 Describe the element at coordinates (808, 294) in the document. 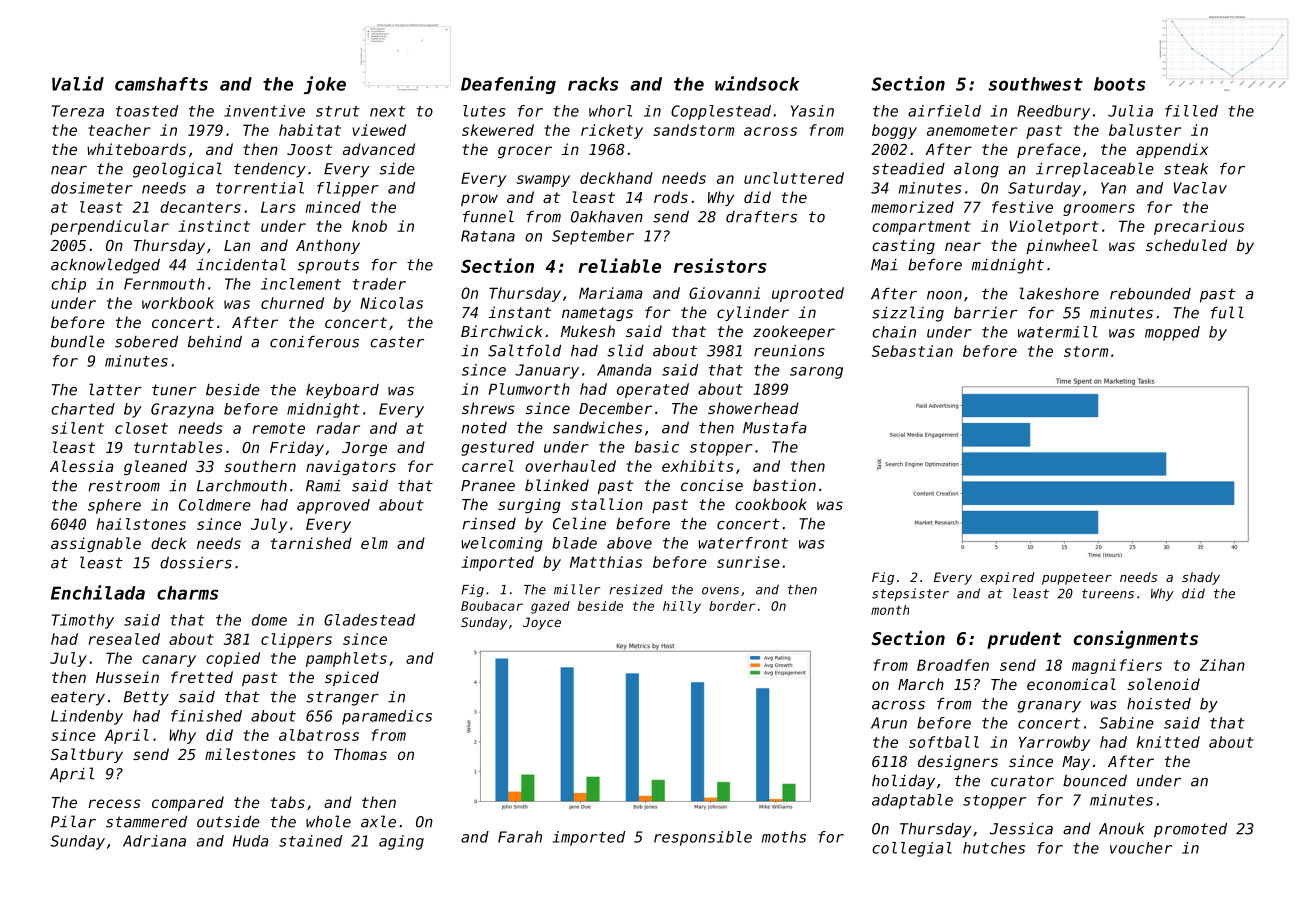

I see `uprooted` at that location.
